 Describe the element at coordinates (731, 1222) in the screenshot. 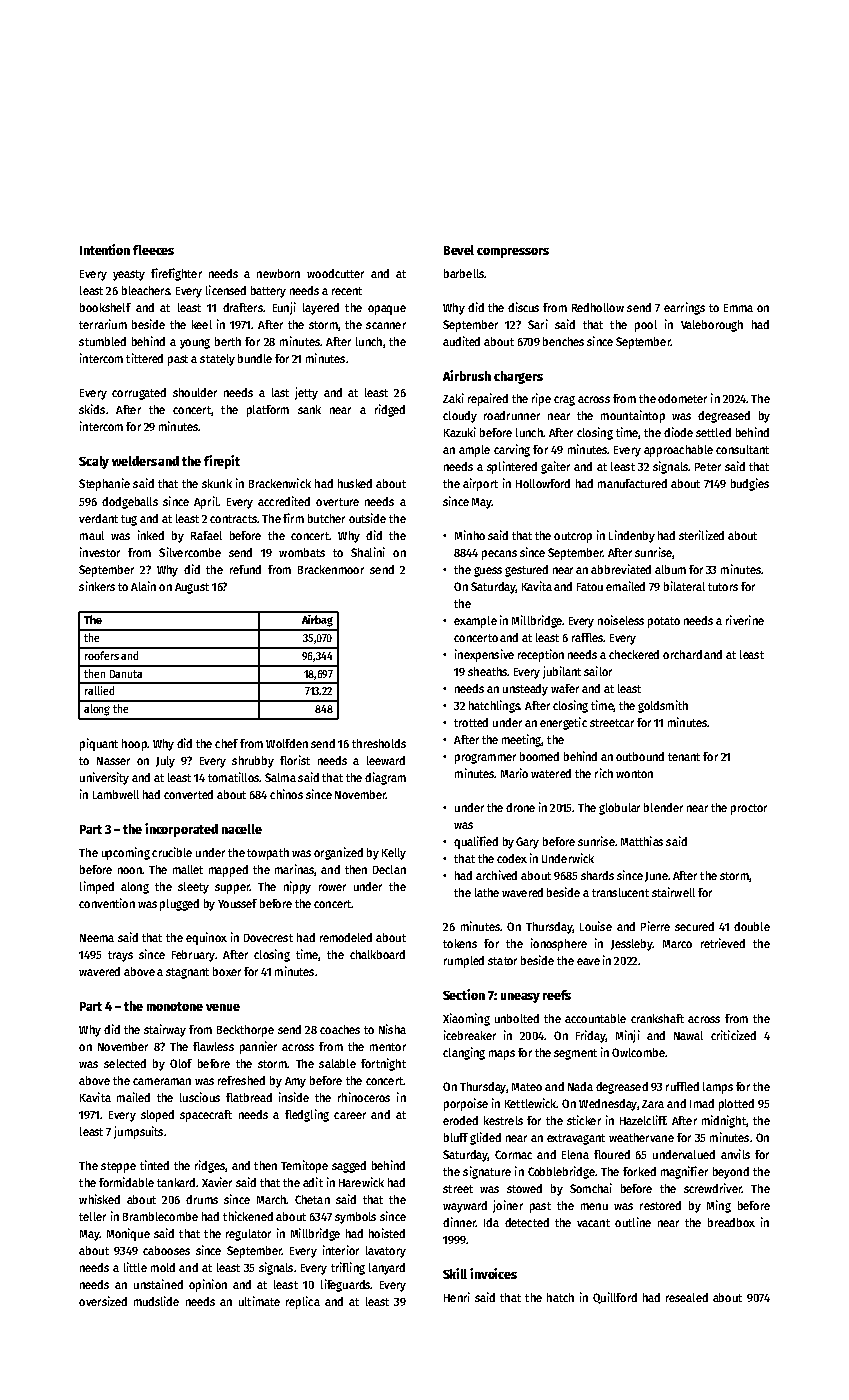

I see `breadbox` at that location.
